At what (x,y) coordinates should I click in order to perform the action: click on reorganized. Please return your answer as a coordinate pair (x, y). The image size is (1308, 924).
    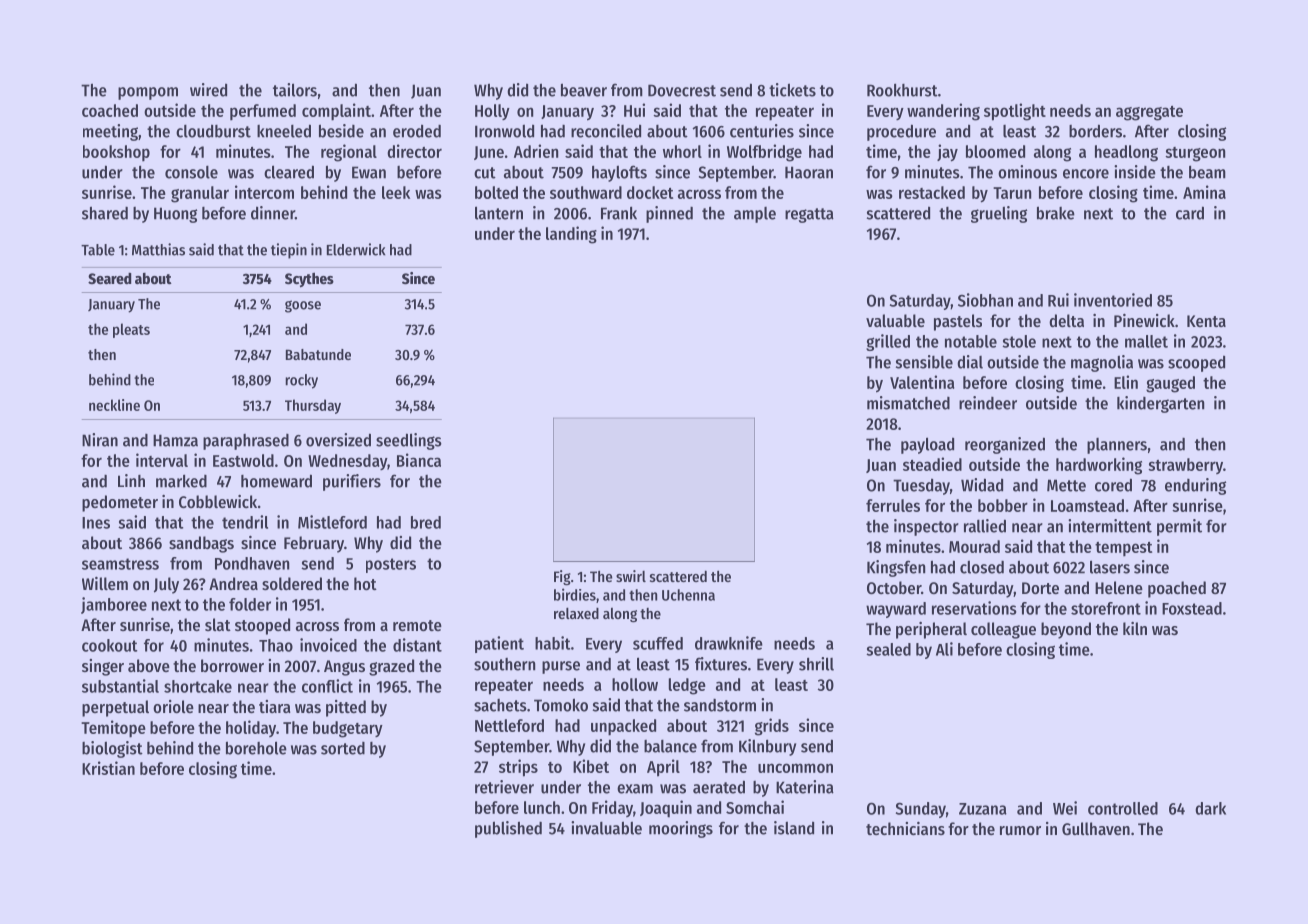
    Looking at the image, I should click on (1005, 445).
